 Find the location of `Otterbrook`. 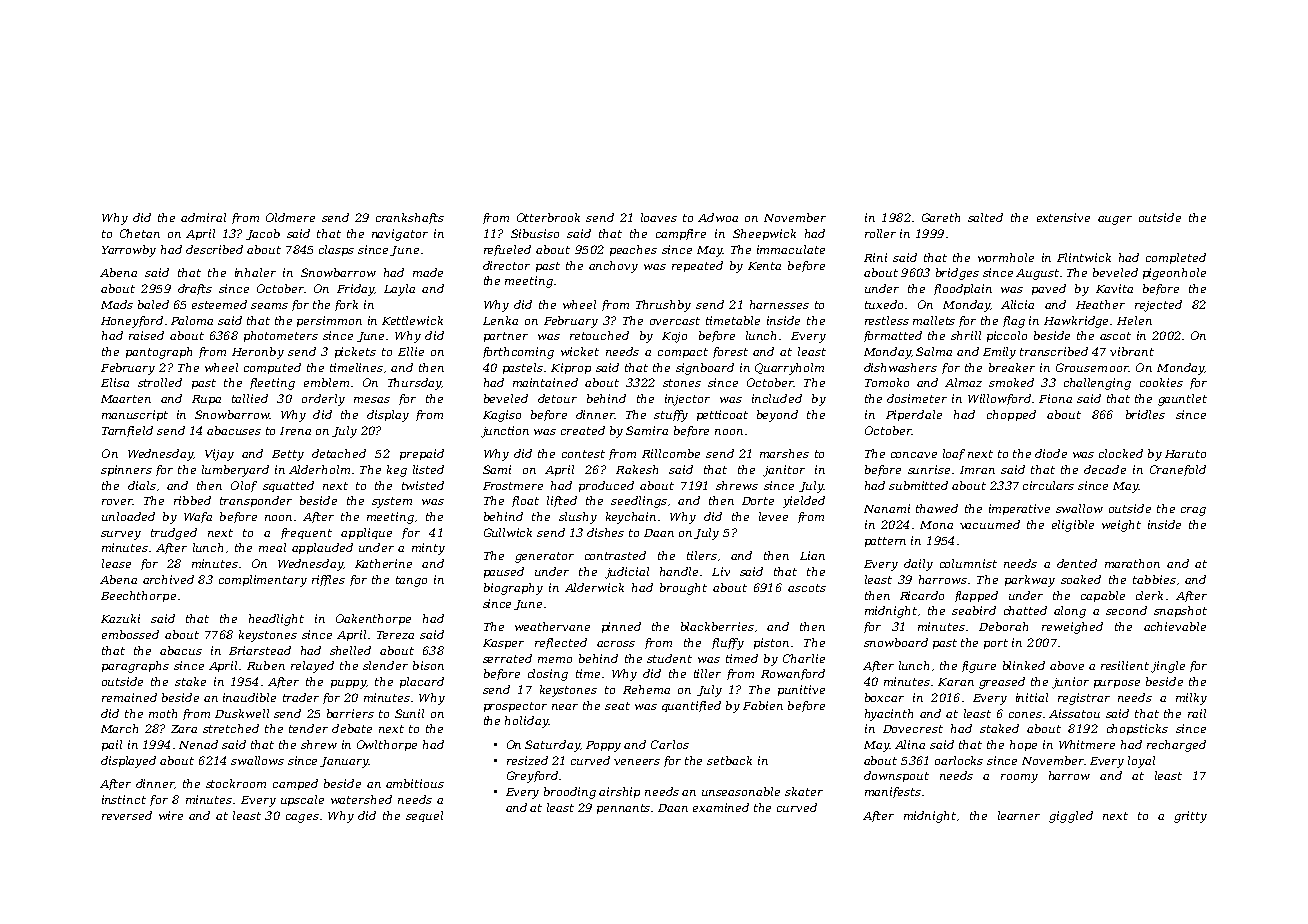

Otterbrook is located at coordinates (548, 217).
